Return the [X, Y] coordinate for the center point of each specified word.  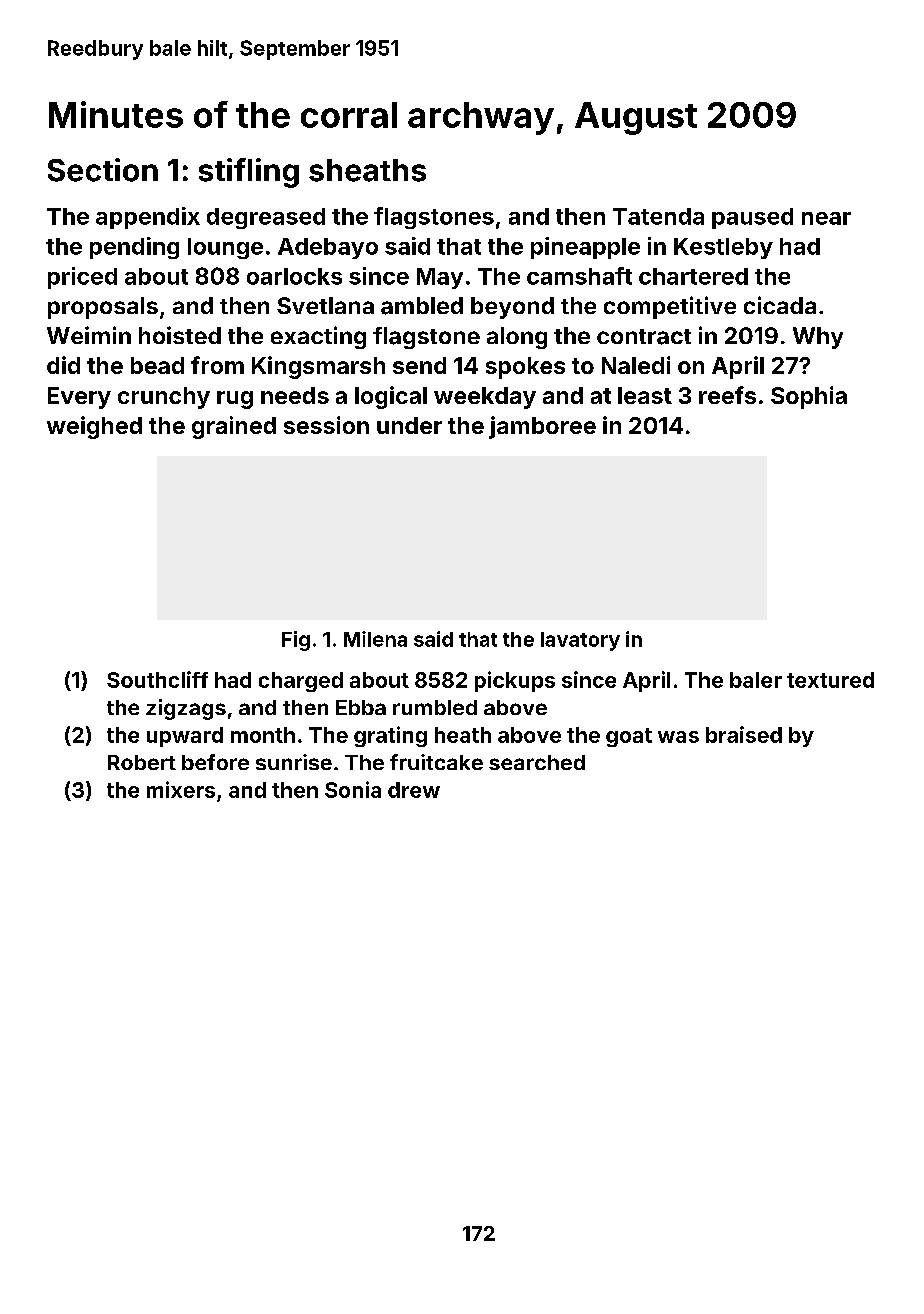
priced [82, 278]
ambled [422, 306]
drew [414, 790]
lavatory [580, 641]
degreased [266, 218]
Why [818, 338]
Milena [375, 639]
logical [391, 397]
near [826, 218]
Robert [142, 762]
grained [234, 427]
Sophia [809, 397]
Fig [296, 641]
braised [744, 734]
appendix [148, 218]
